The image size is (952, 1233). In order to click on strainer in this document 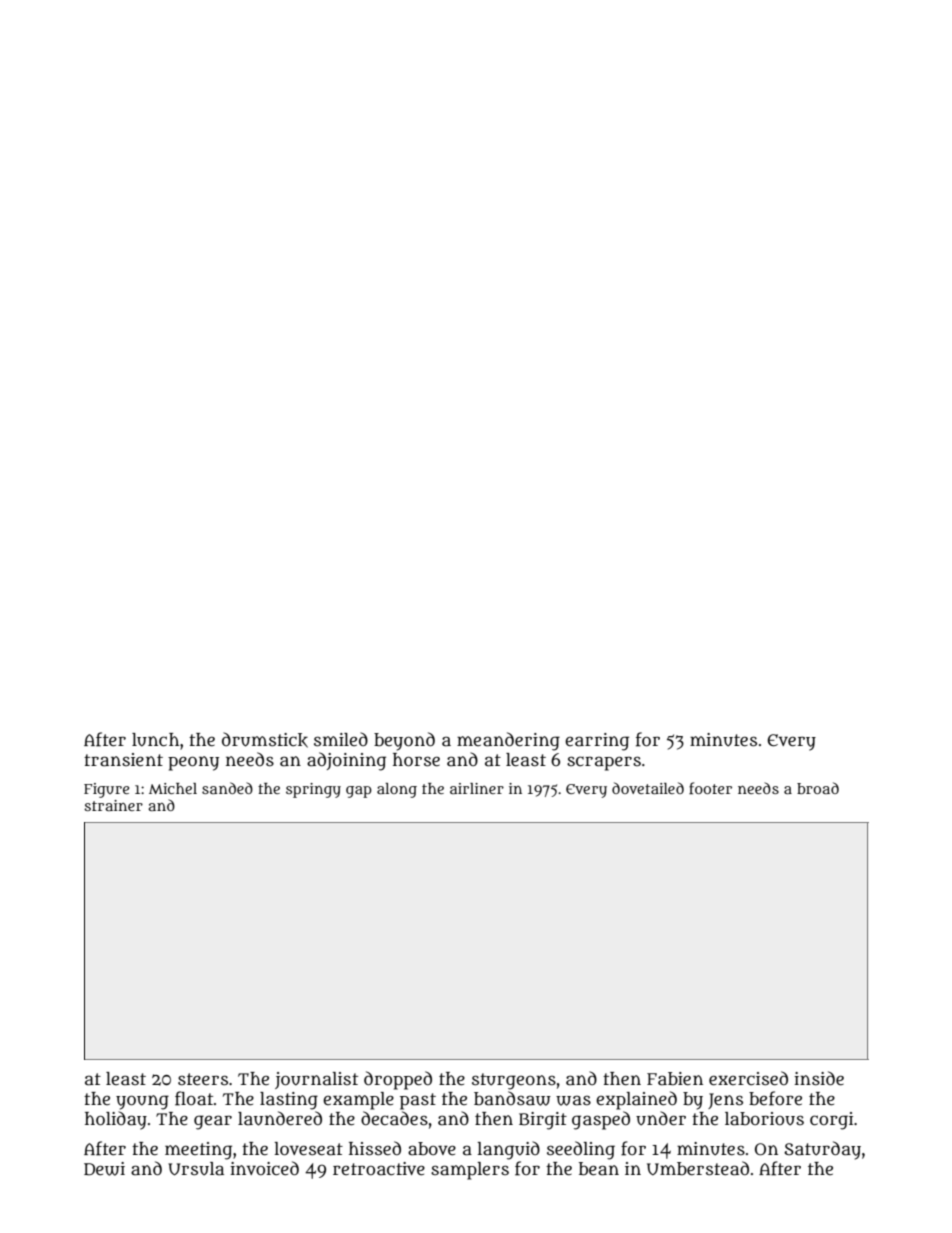, I will do `click(113, 805)`.
